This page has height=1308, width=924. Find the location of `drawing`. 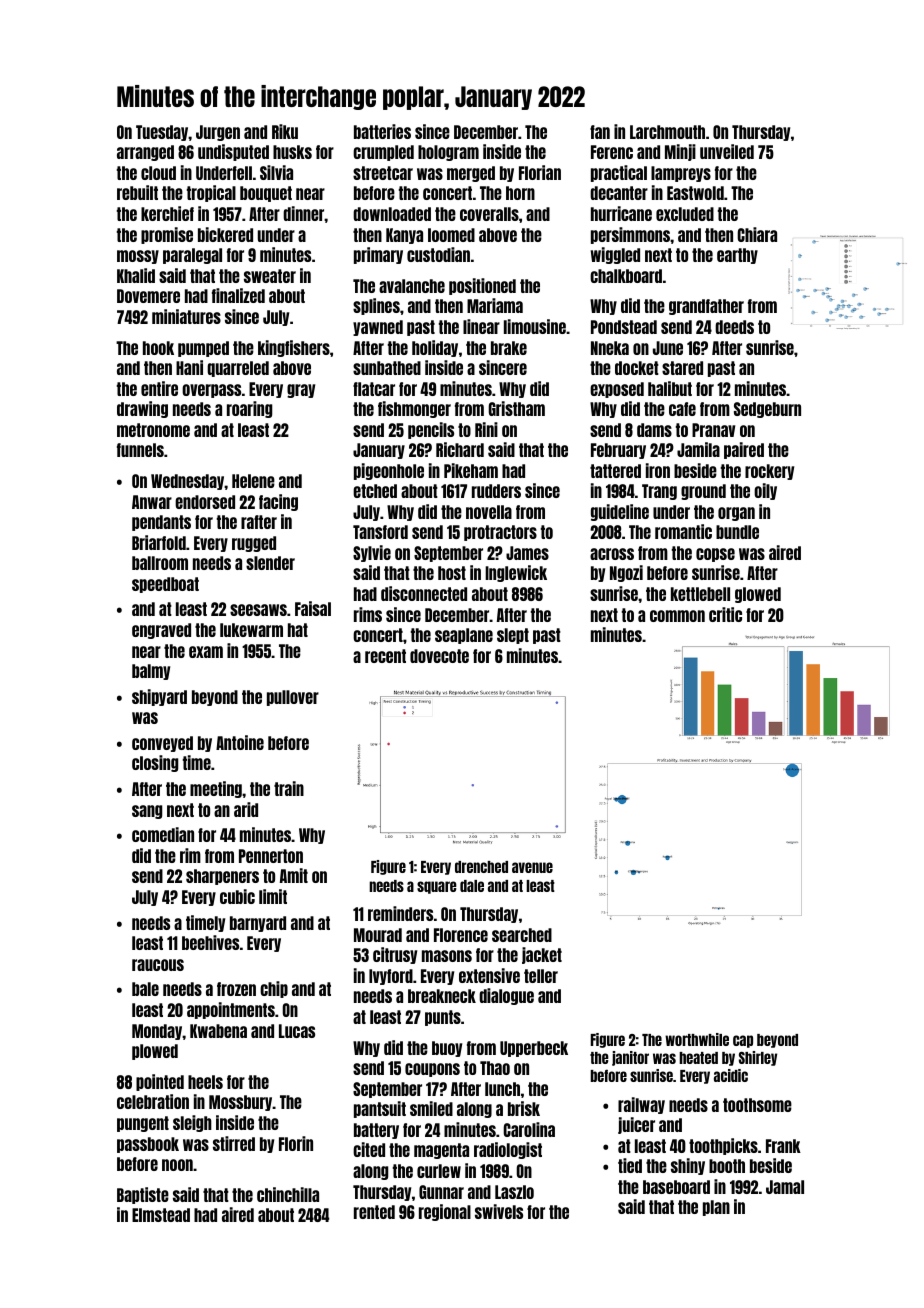

drawing is located at coordinates (142, 409).
